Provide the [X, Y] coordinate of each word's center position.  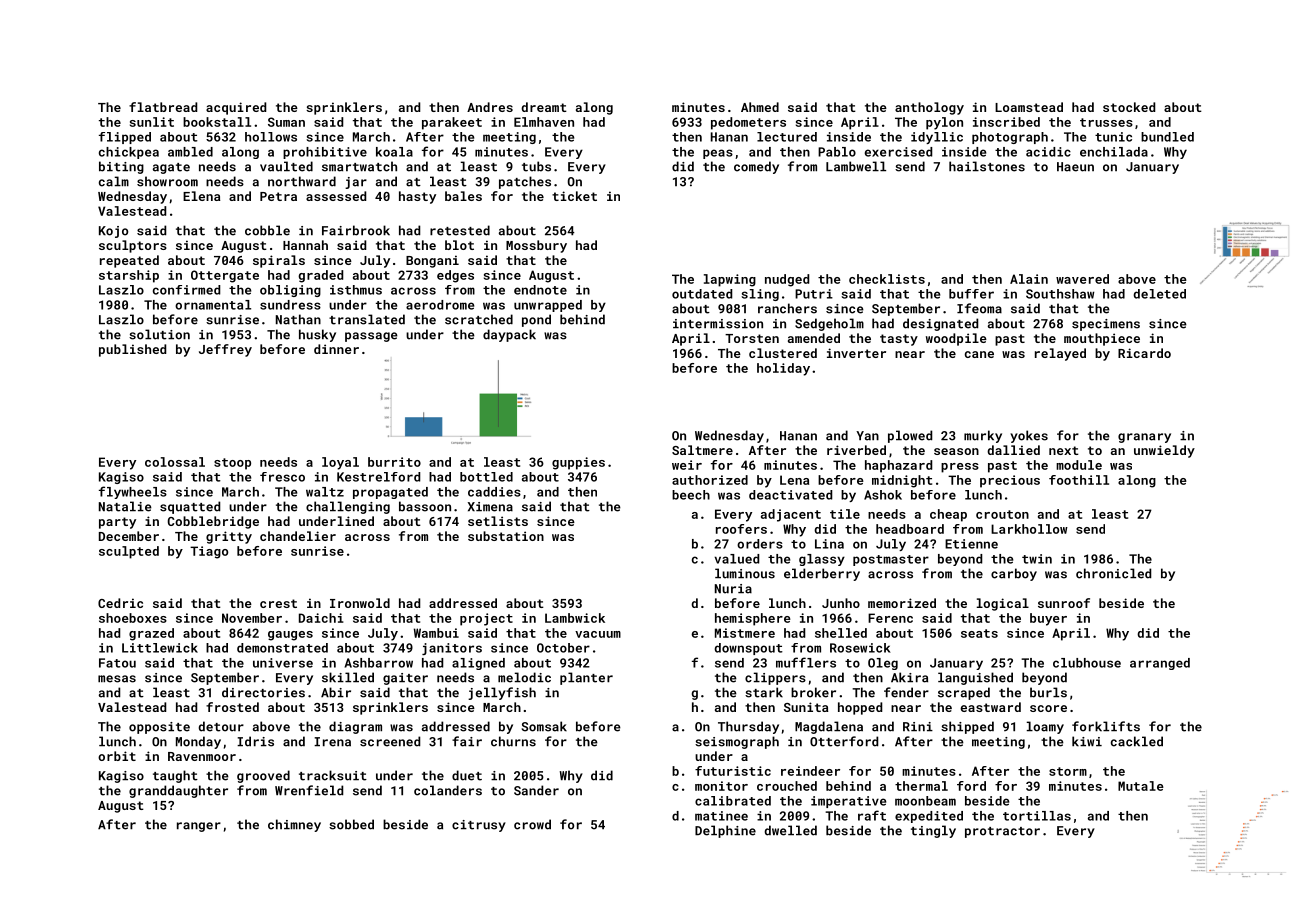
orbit [117, 756]
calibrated [733, 801]
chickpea [129, 153]
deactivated [790, 495]
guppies [578, 463]
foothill [1079, 480]
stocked [1129, 107]
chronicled [1113, 573]
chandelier [298, 536]
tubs [536, 166]
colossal [175, 462]
